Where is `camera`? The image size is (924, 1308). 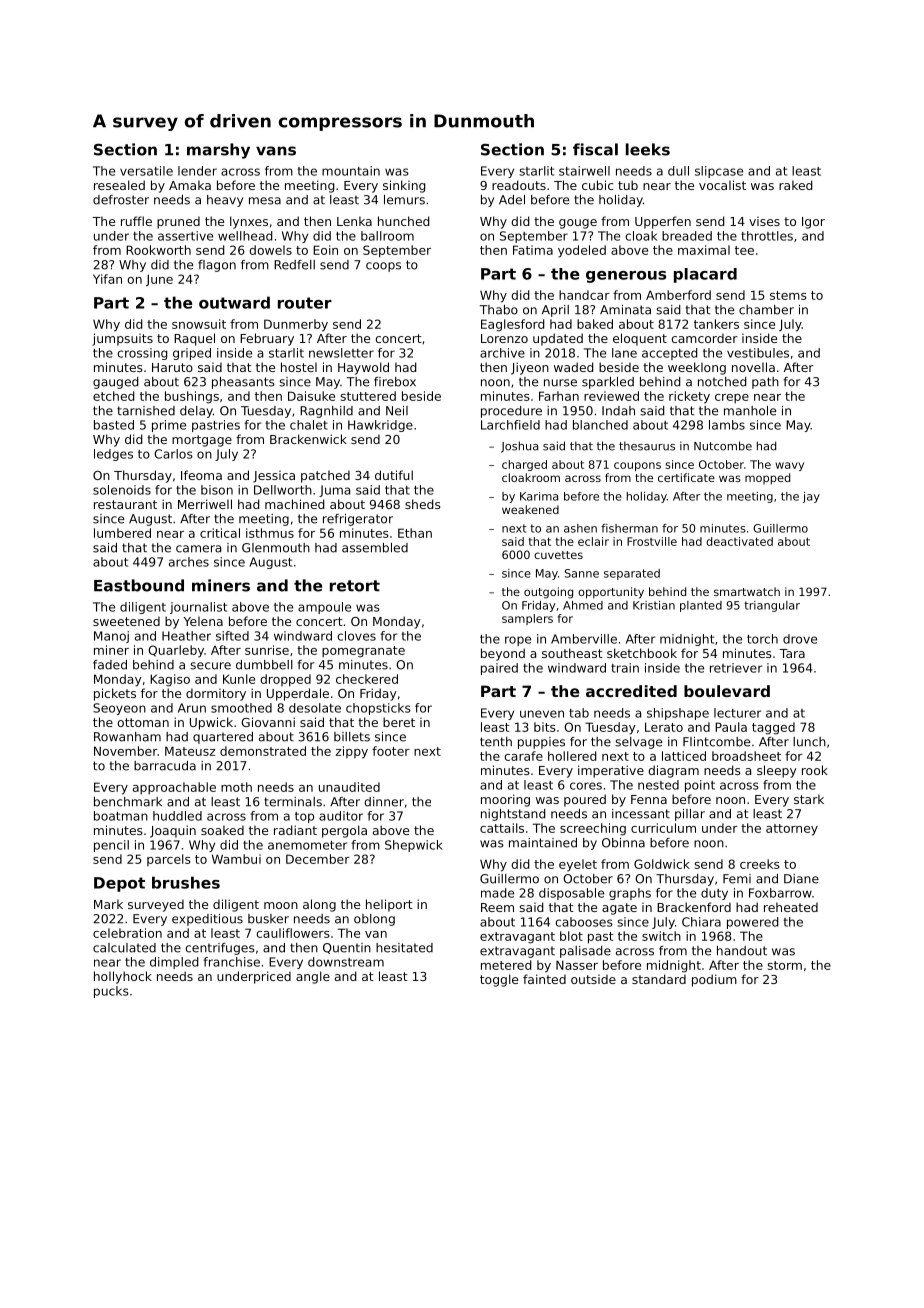 camera is located at coordinates (198, 549).
